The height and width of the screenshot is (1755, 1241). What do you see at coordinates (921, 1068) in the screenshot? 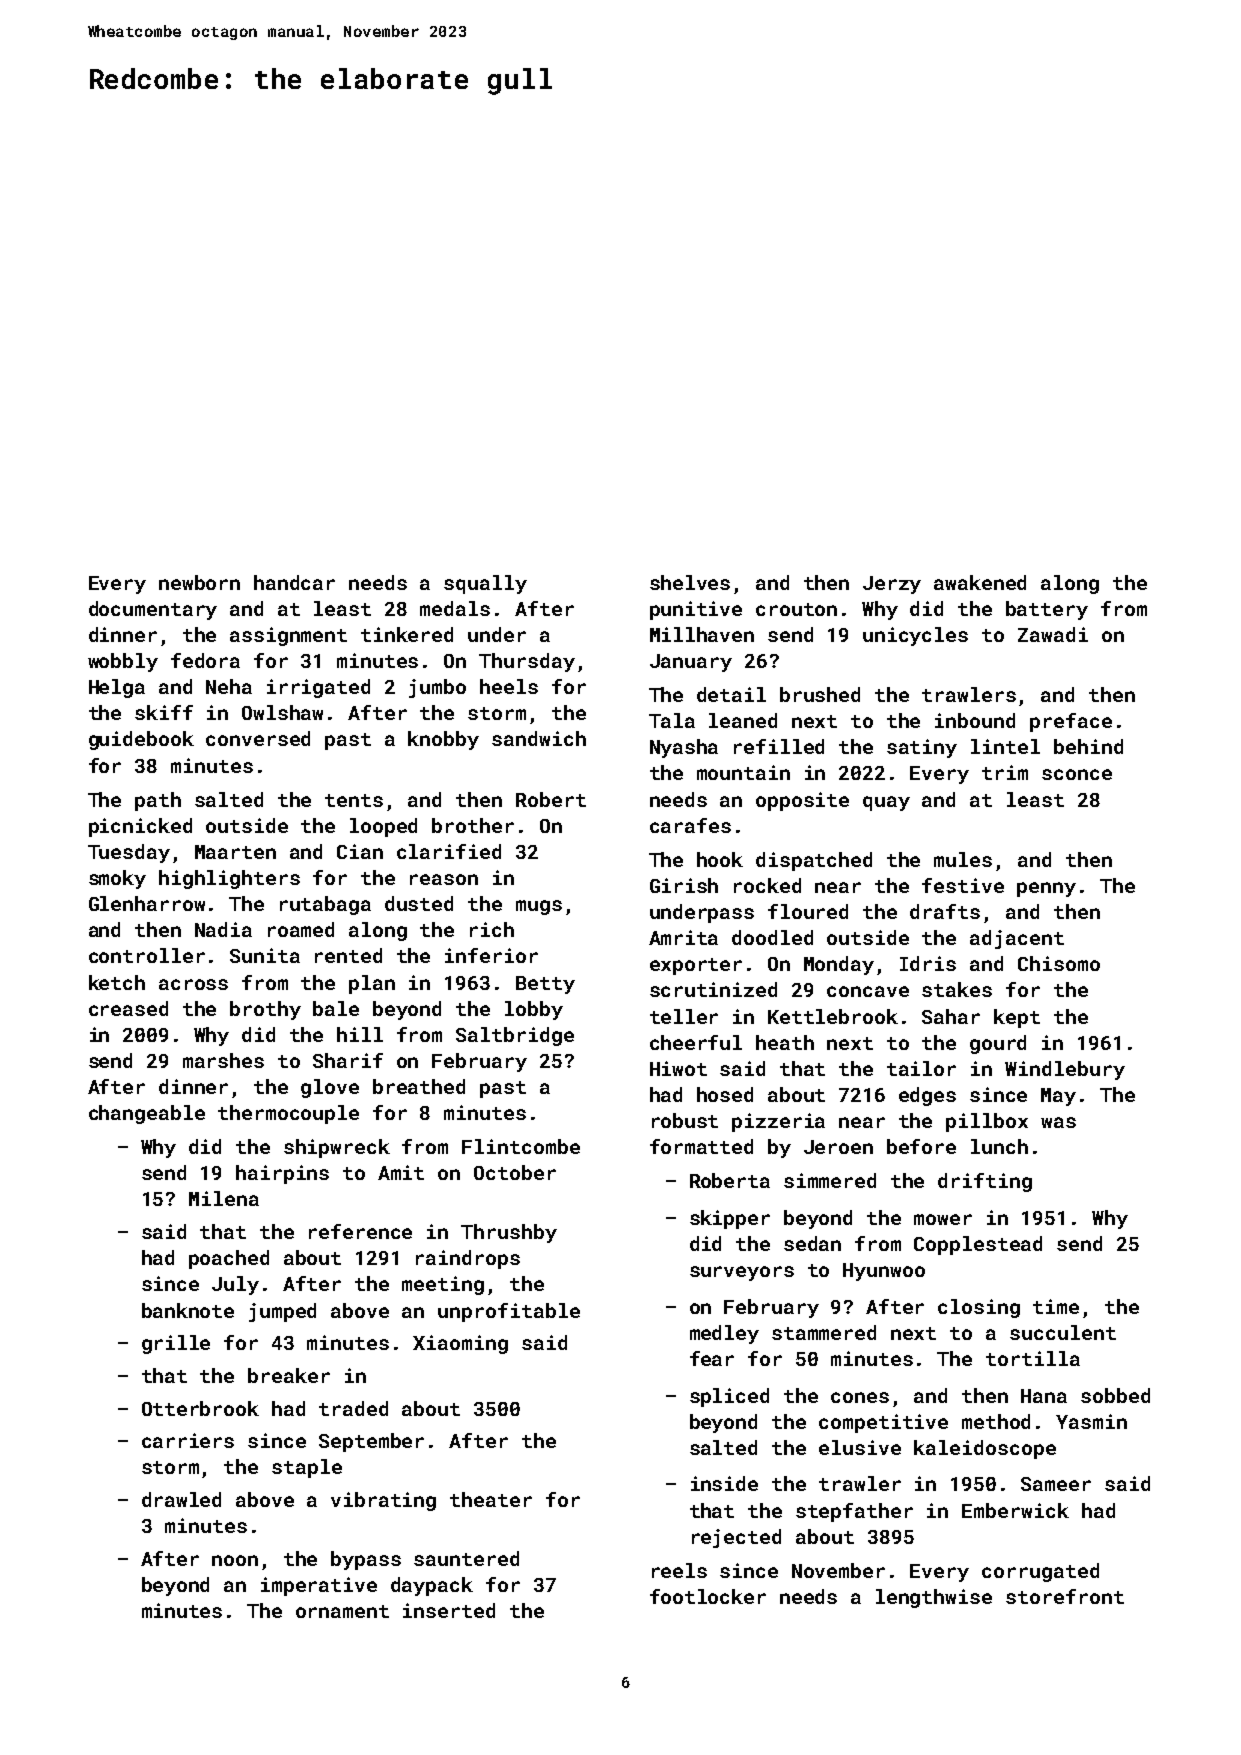
I see `tailor` at bounding box center [921, 1068].
